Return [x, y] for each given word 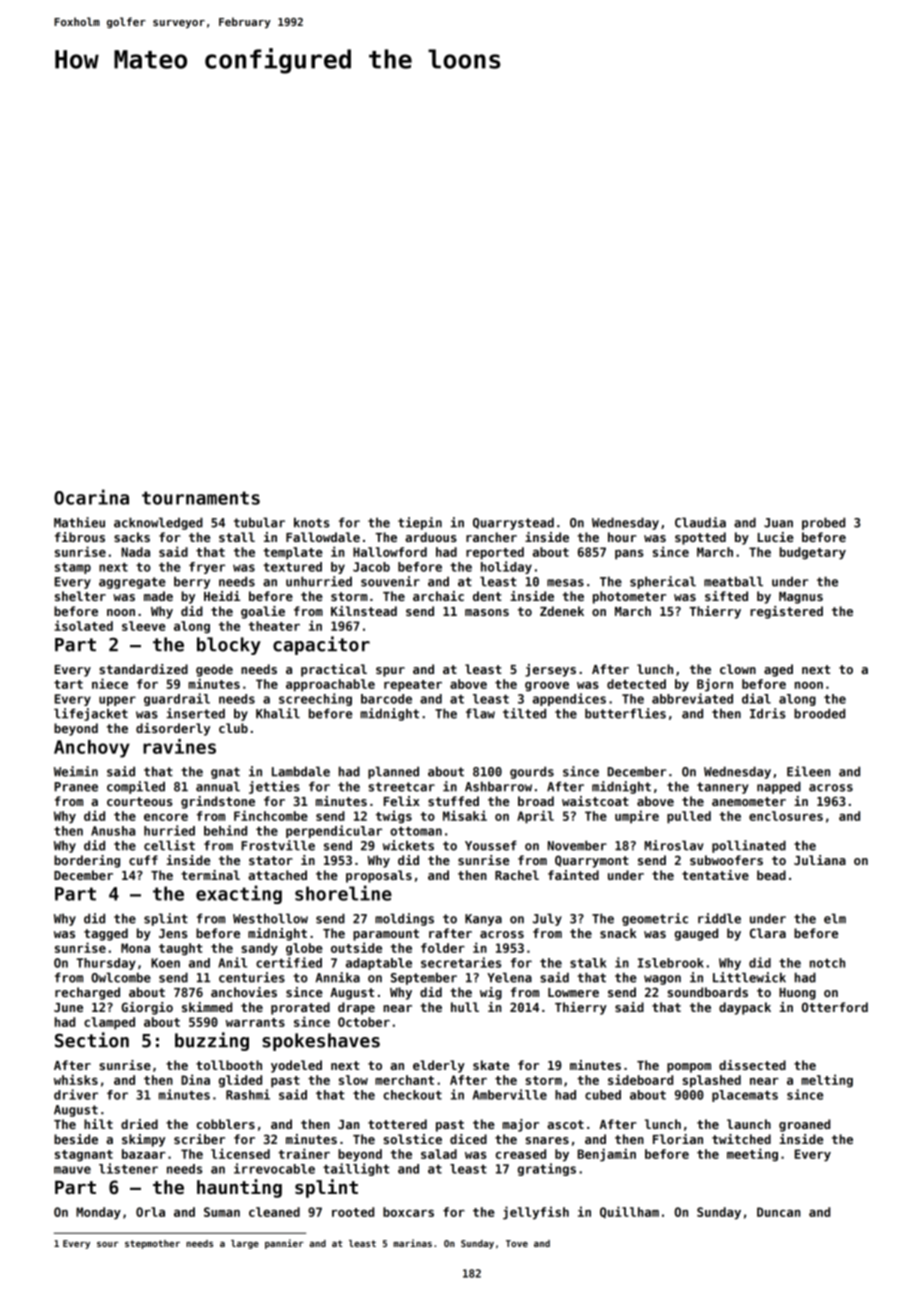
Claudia [700, 522]
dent [487, 596]
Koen [165, 963]
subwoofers [726, 860]
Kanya [483, 920]
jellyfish [536, 1213]
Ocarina [91, 497]
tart [68, 684]
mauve [72, 1170]
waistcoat [595, 801]
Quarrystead [513, 523]
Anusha [113, 831]
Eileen [808, 771]
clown [738, 669]
